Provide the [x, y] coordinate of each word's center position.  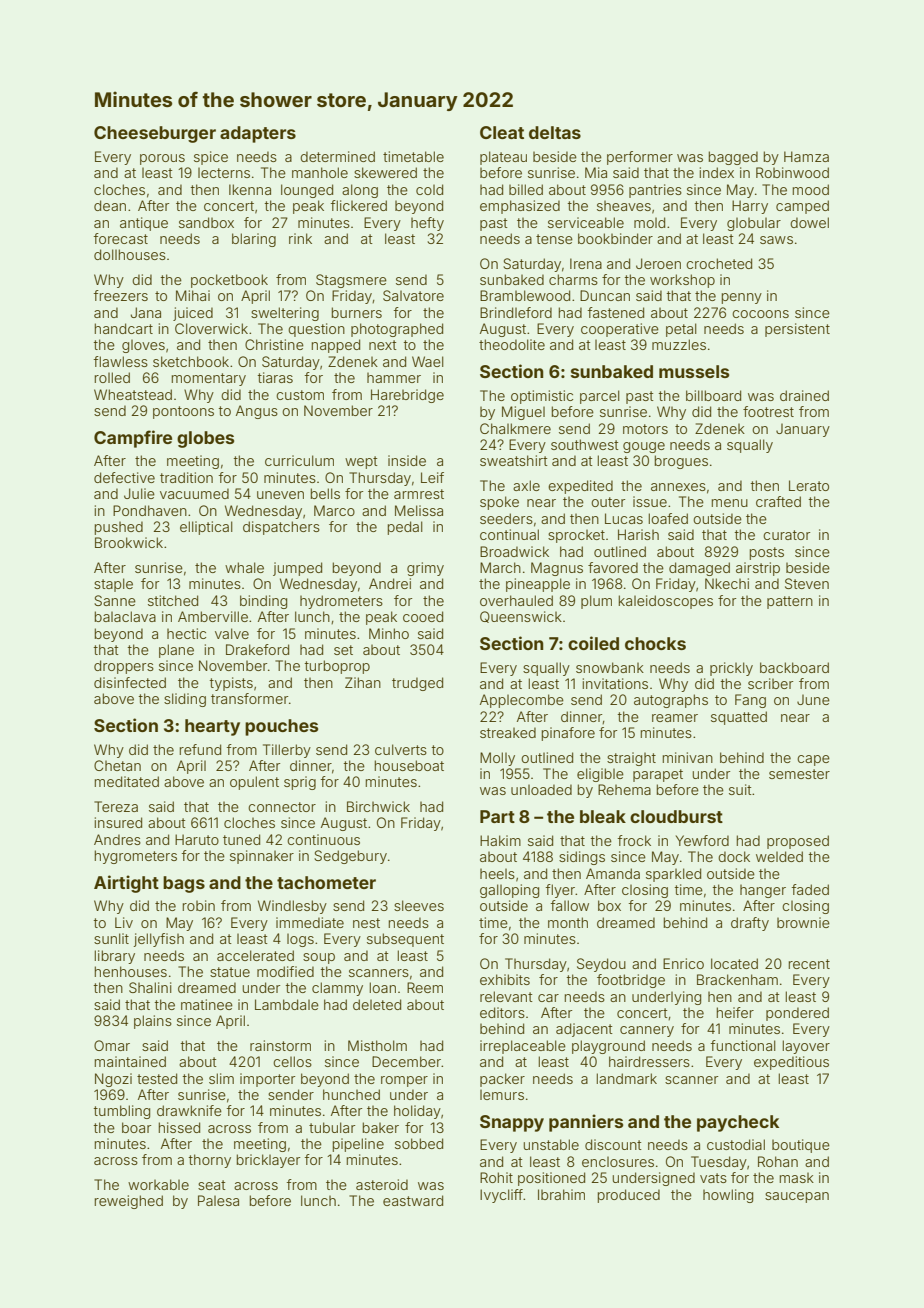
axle [526, 485]
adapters [258, 134]
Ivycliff [501, 1196]
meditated [127, 781]
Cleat [502, 132]
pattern [790, 602]
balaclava [125, 616]
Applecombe [522, 701]
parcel [600, 397]
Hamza [806, 156]
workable [158, 1184]
